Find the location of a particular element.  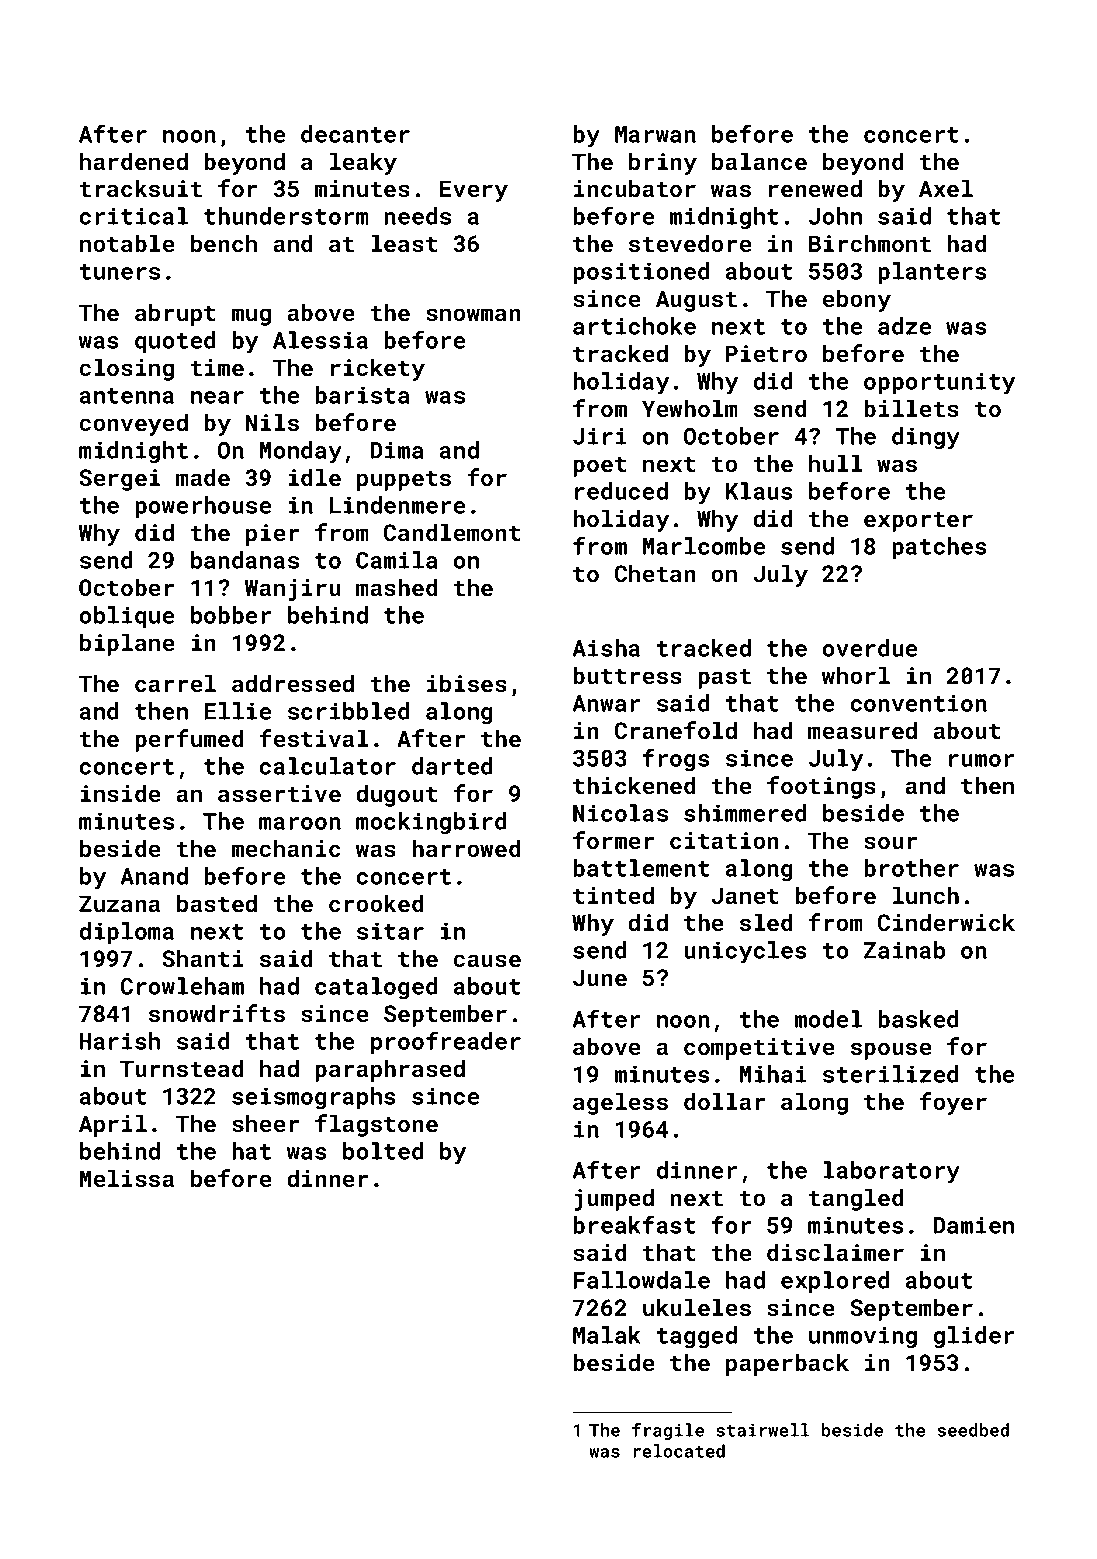

laboratory is located at coordinates (891, 1172).
